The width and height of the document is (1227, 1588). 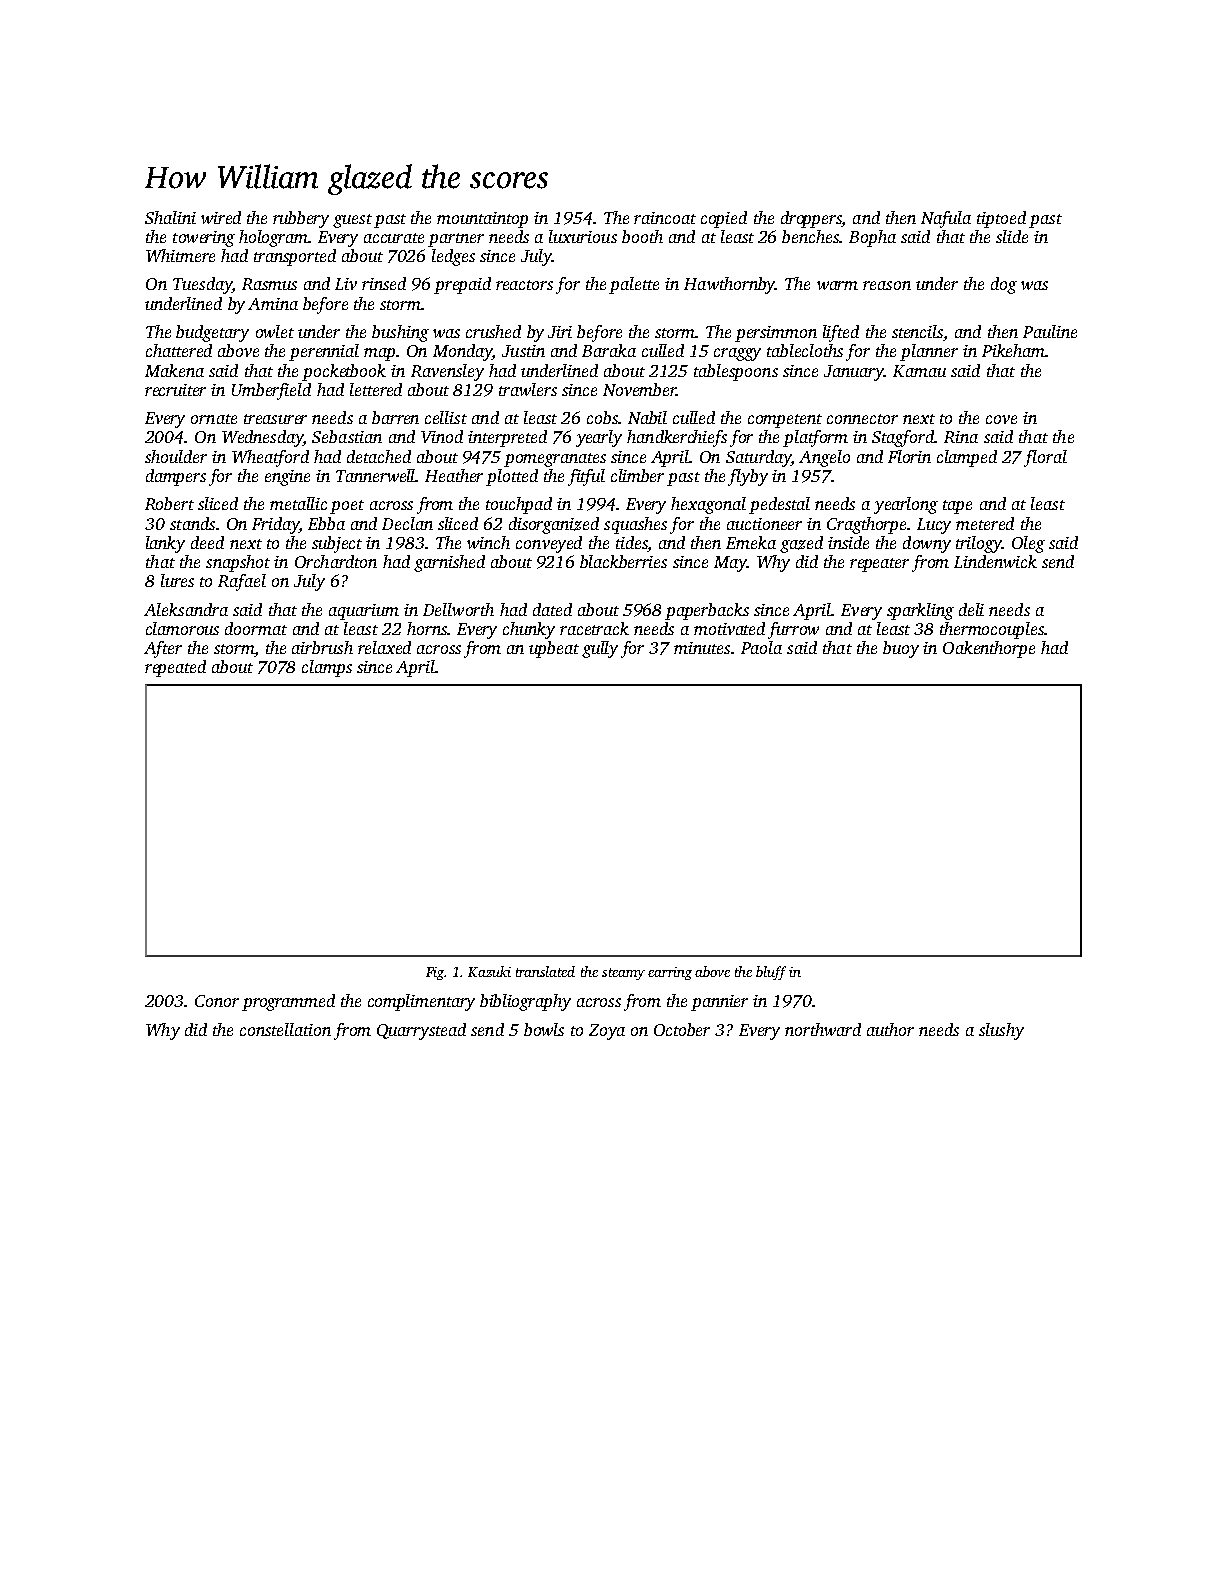 What do you see at coordinates (872, 238) in the document?
I see `Bopha` at bounding box center [872, 238].
